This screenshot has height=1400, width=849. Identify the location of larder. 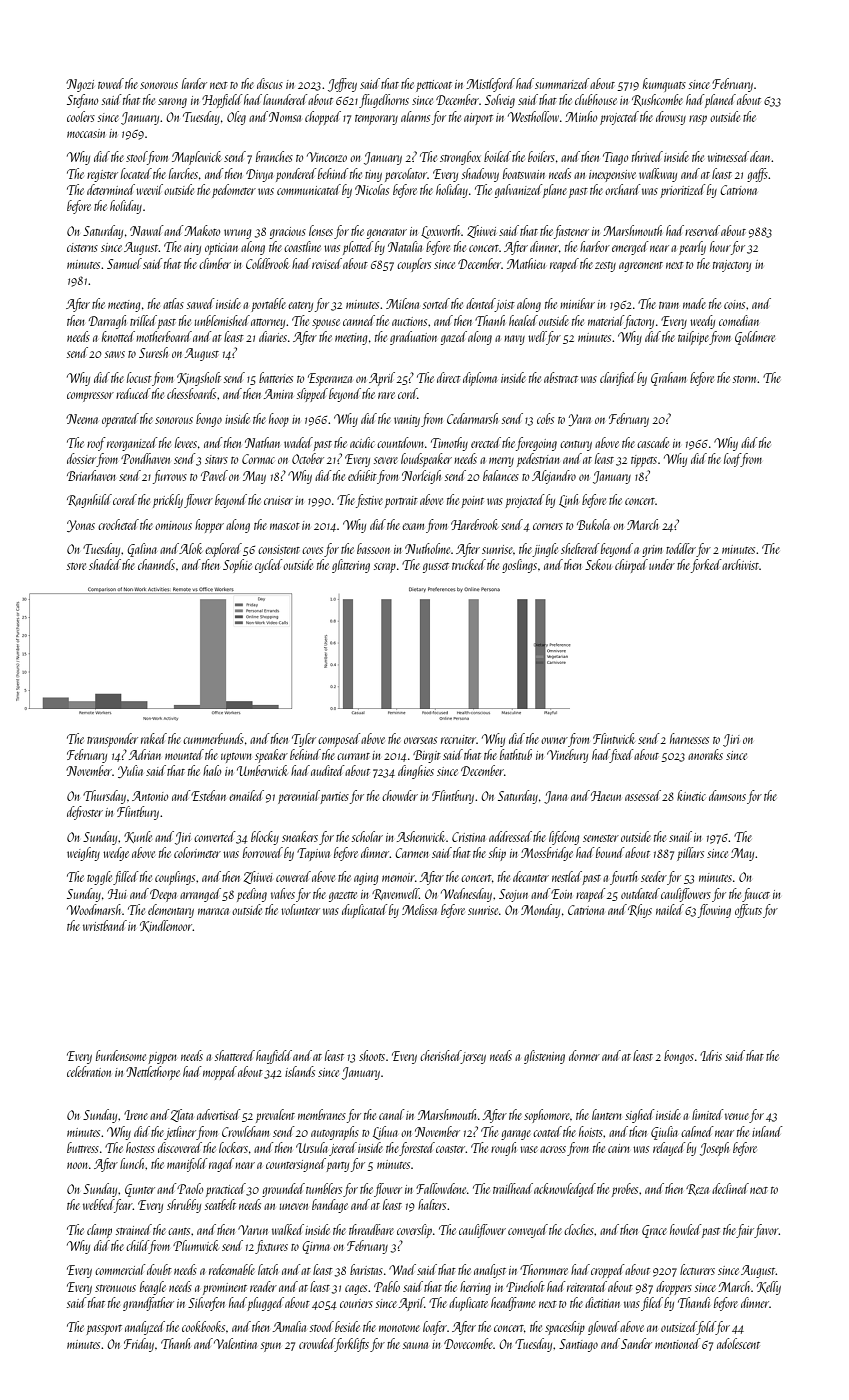
(194, 83).
